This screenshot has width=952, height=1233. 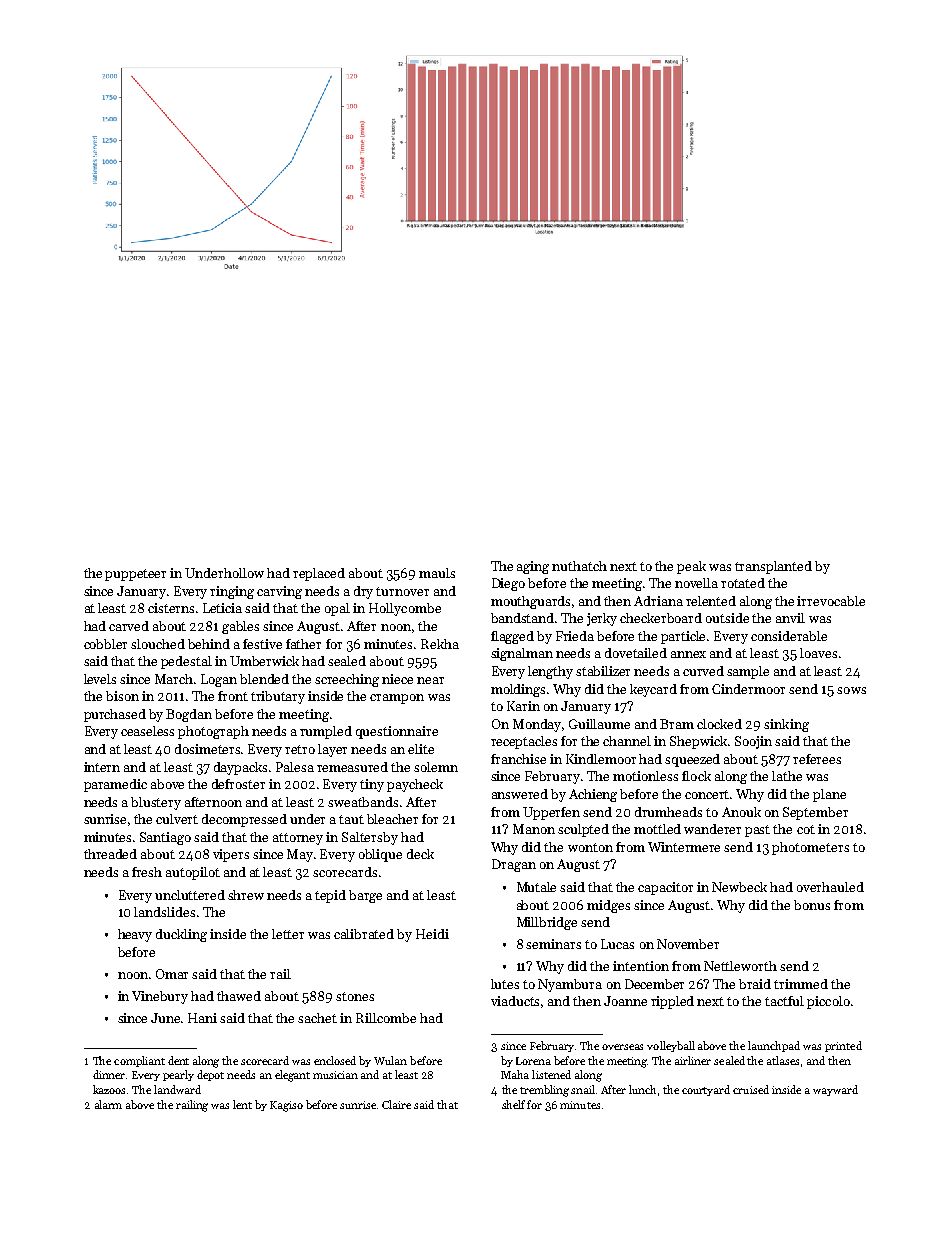 I want to click on alarm, so click(x=108, y=1104).
